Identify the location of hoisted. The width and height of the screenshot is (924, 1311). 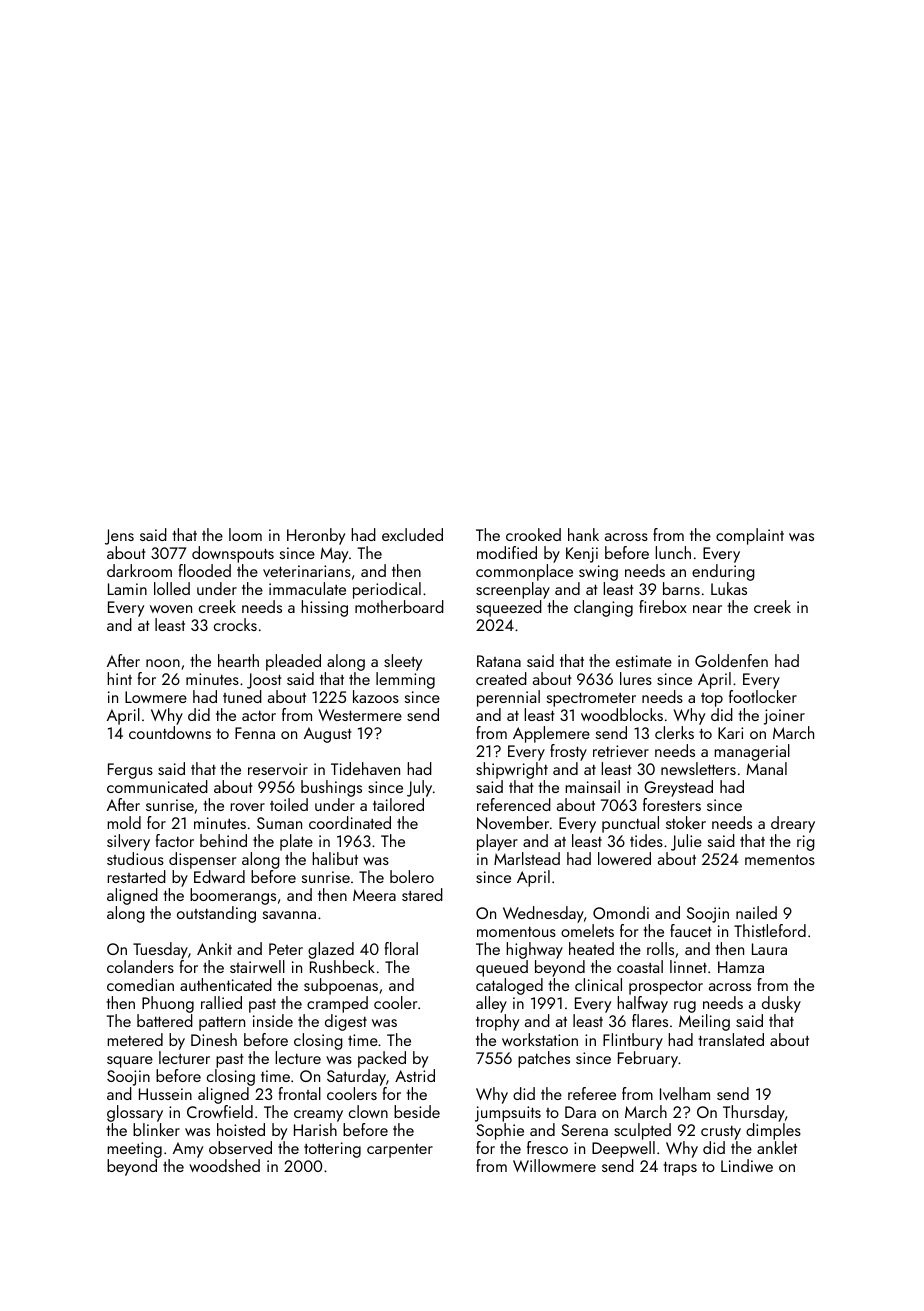
(241, 1129).
